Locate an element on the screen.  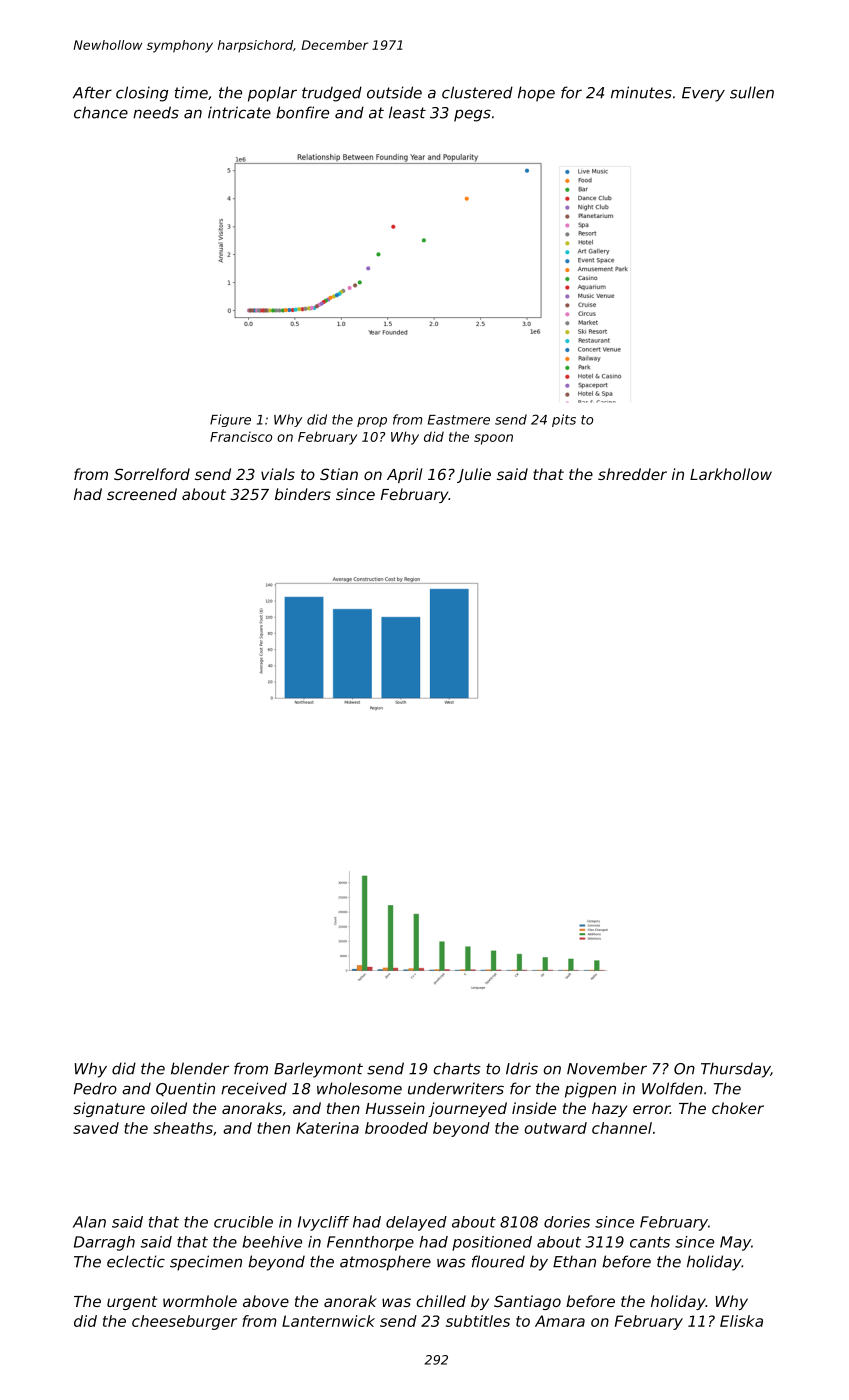
Julie is located at coordinates (474, 475).
